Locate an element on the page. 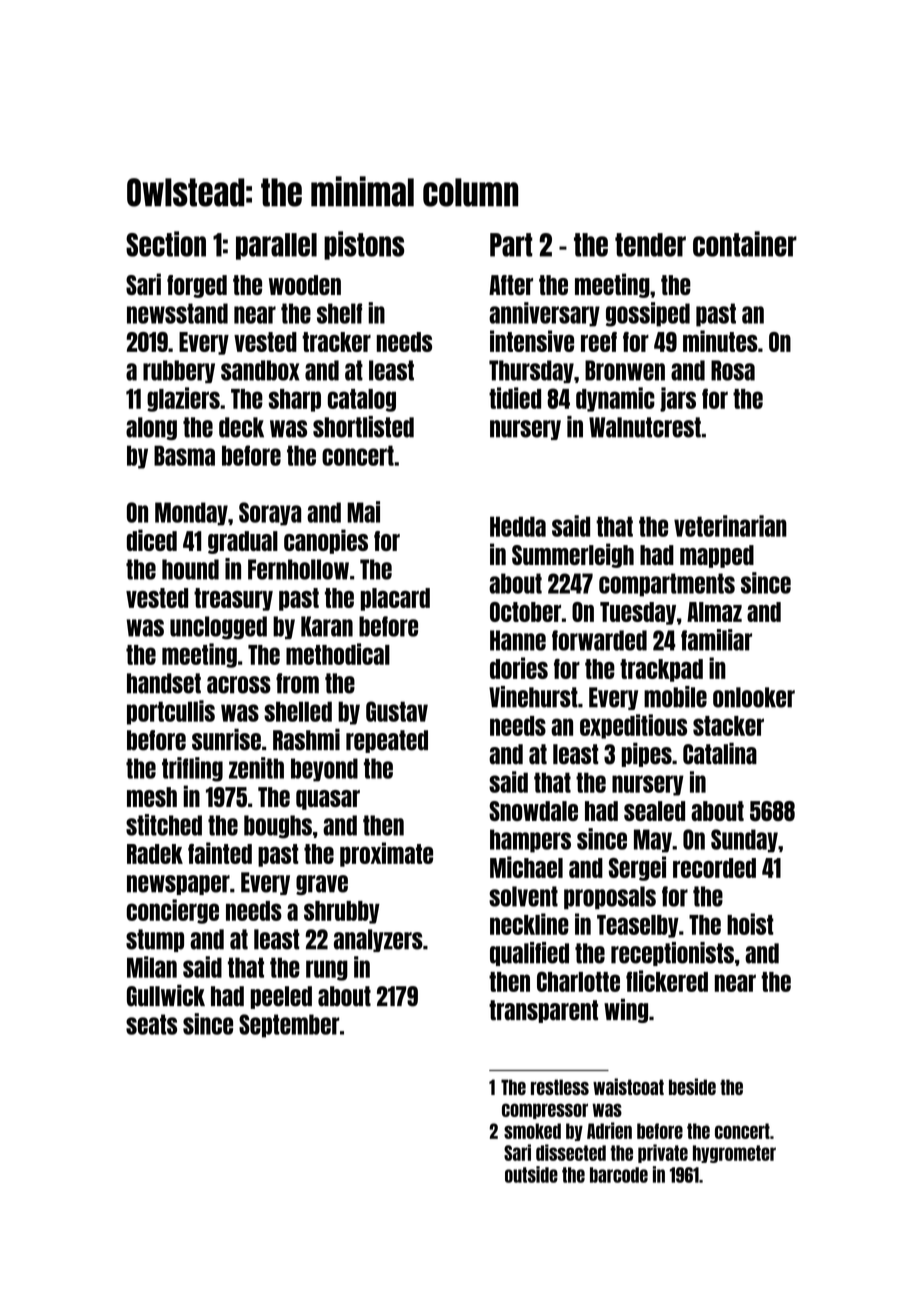 The width and height of the image is (924, 1311). wing is located at coordinates (626, 1010).
